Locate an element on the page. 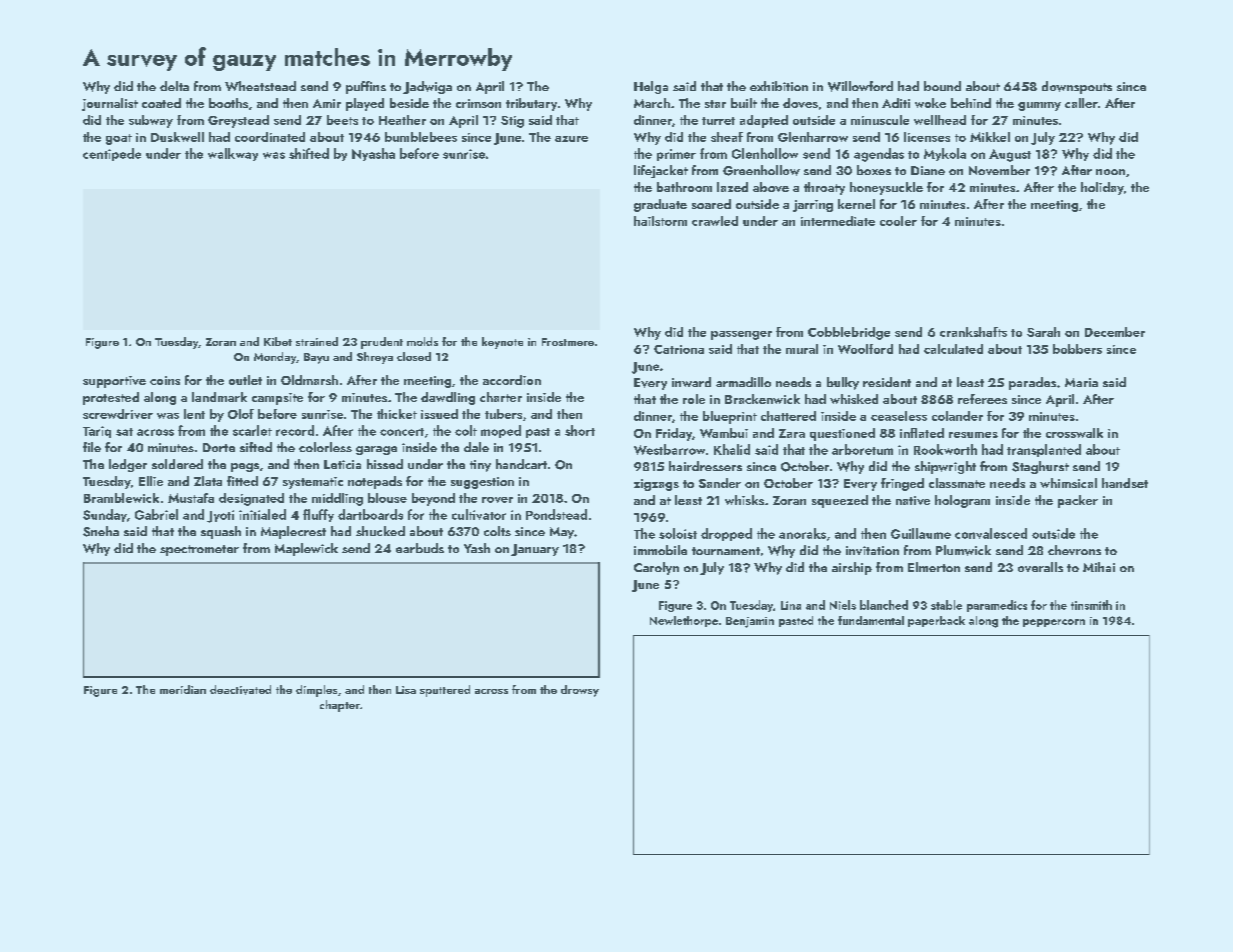  shifted is located at coordinates (309, 153).
